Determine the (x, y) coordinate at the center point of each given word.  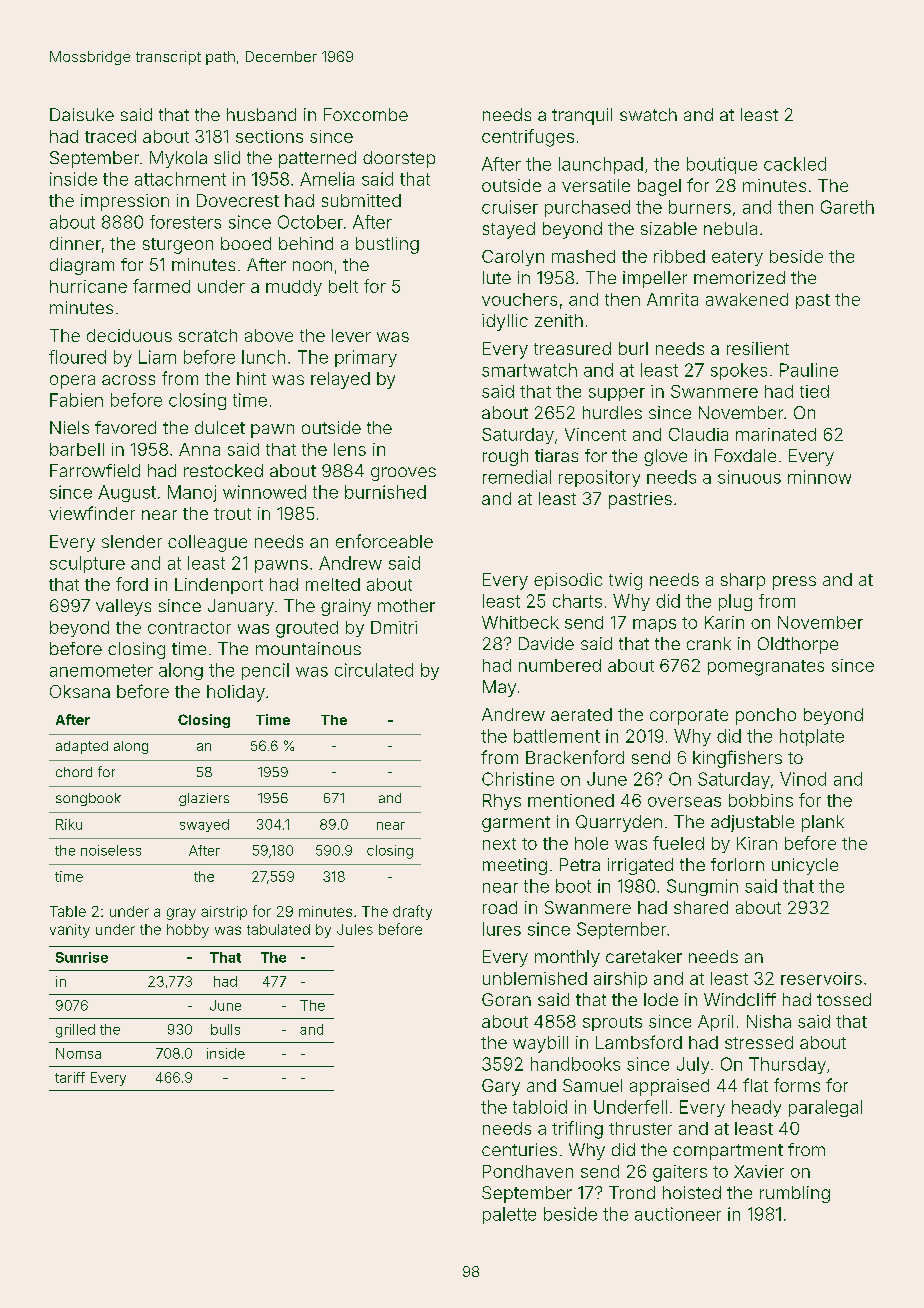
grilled (75, 1031)
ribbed (679, 256)
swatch (648, 114)
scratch (208, 335)
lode (661, 999)
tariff (70, 1077)
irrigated (640, 866)
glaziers (204, 799)
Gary (501, 1087)
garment (516, 824)
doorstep (399, 159)
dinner (75, 243)
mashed (583, 256)
